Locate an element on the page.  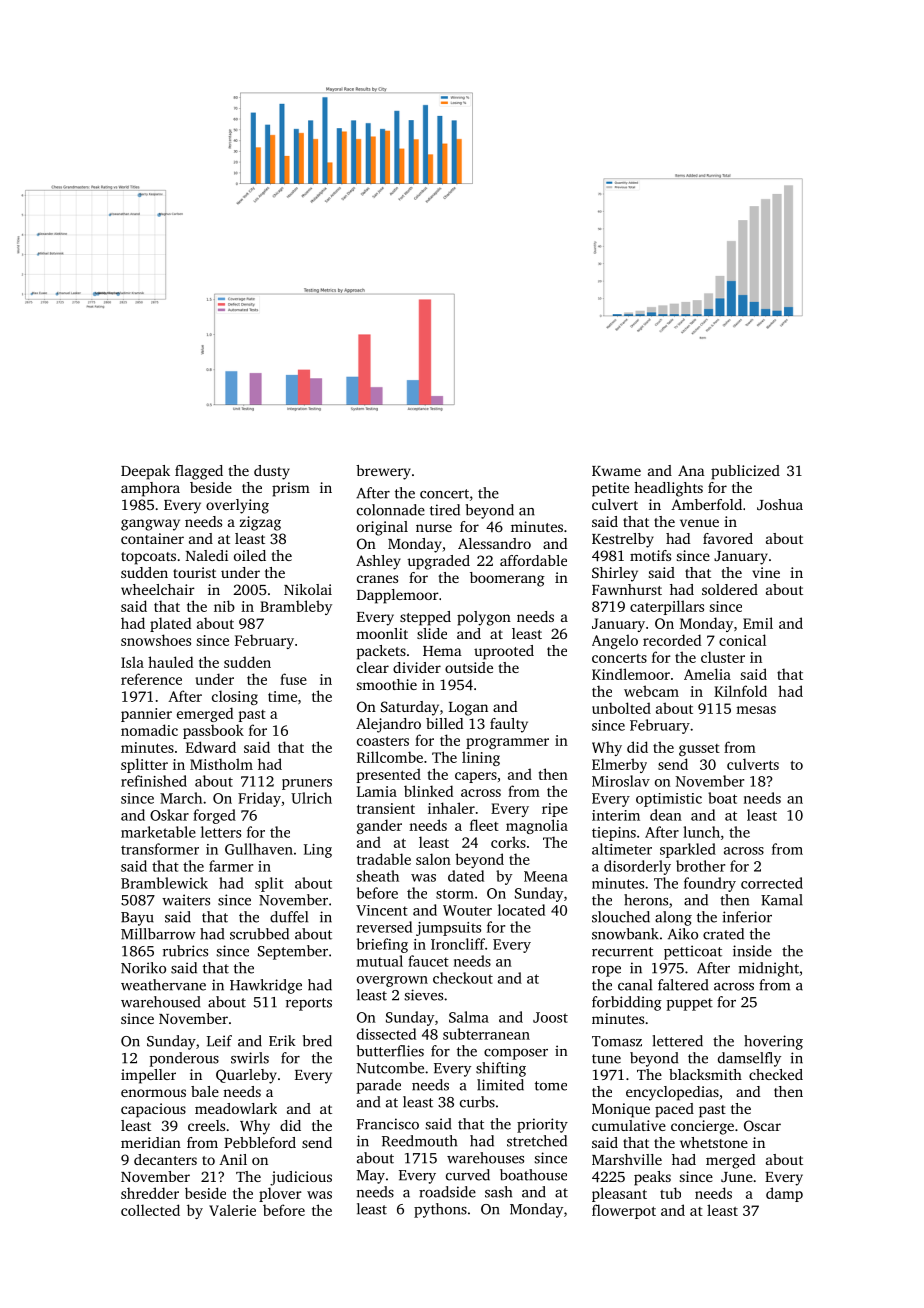
dissected is located at coordinates (386, 1034).
